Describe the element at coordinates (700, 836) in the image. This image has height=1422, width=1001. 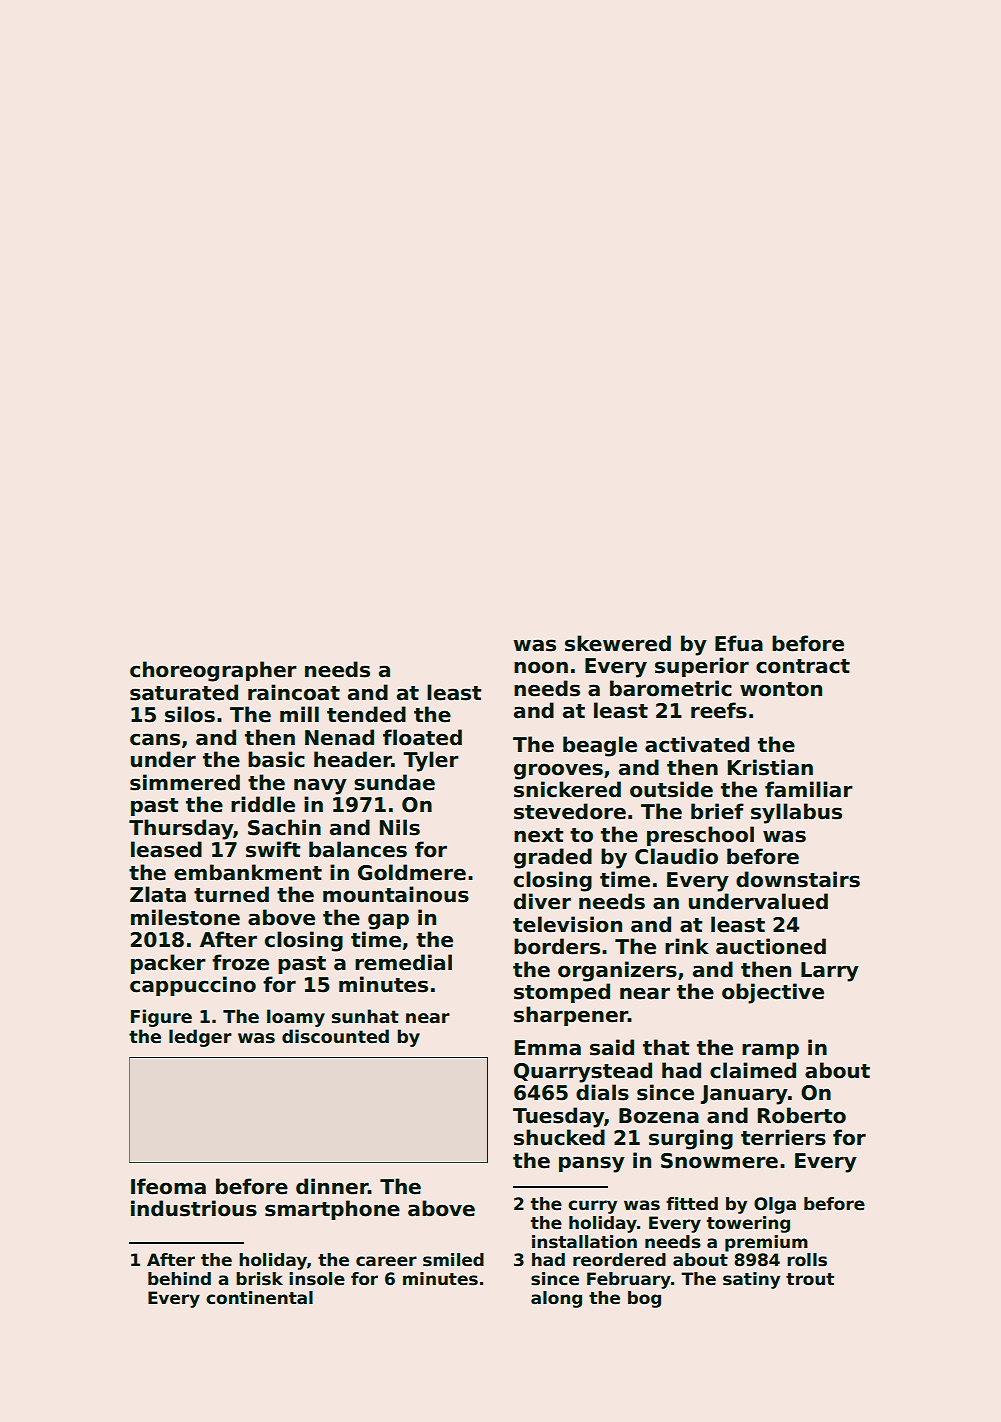
I see `preschool` at that location.
